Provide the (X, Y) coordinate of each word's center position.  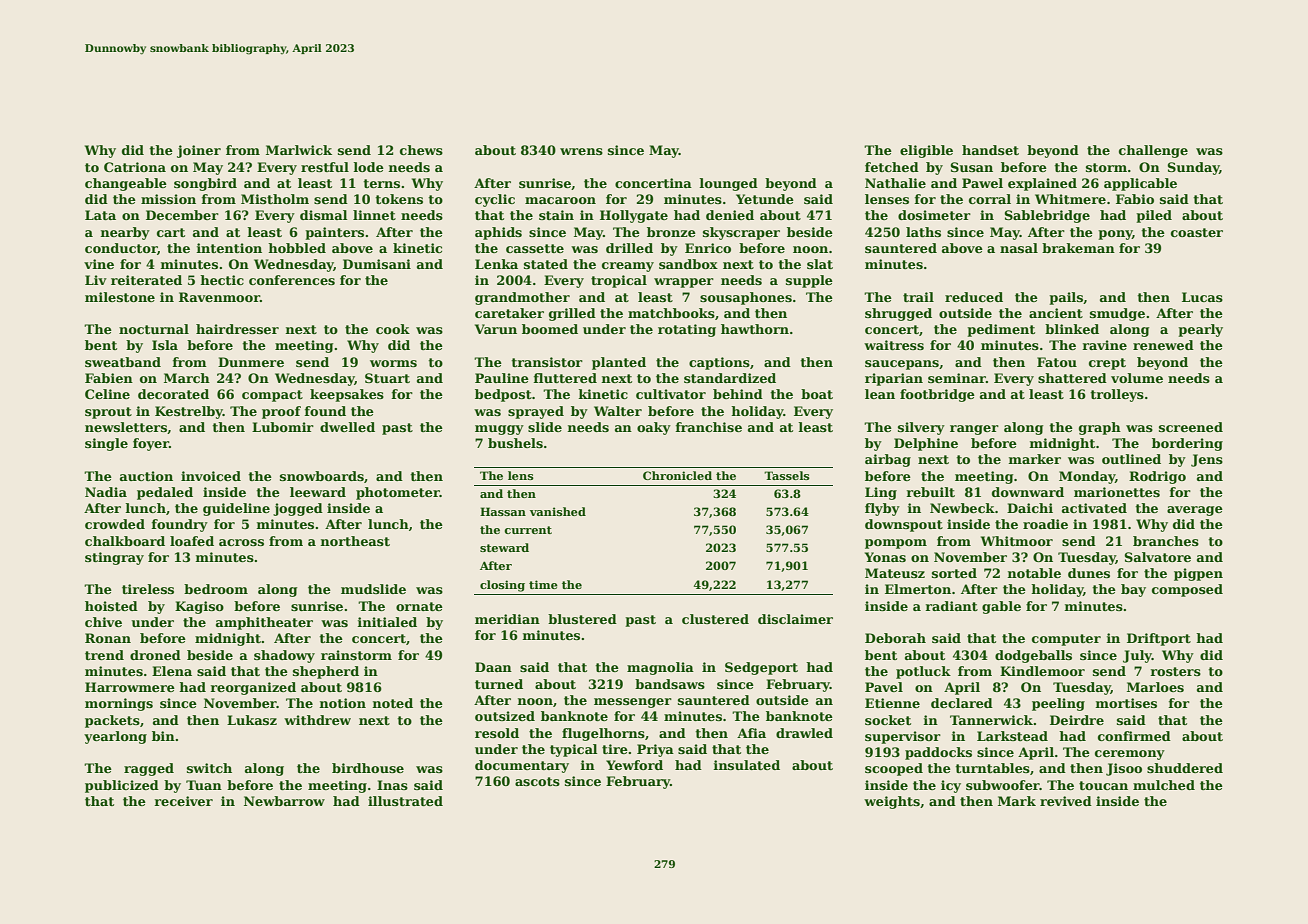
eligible (926, 151)
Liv (96, 280)
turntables (992, 768)
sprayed (536, 412)
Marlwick (299, 150)
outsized (505, 716)
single (106, 444)
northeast (355, 541)
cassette (535, 248)
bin (163, 736)
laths (923, 232)
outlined (1131, 459)
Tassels (787, 475)
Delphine (926, 444)
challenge (1153, 151)
